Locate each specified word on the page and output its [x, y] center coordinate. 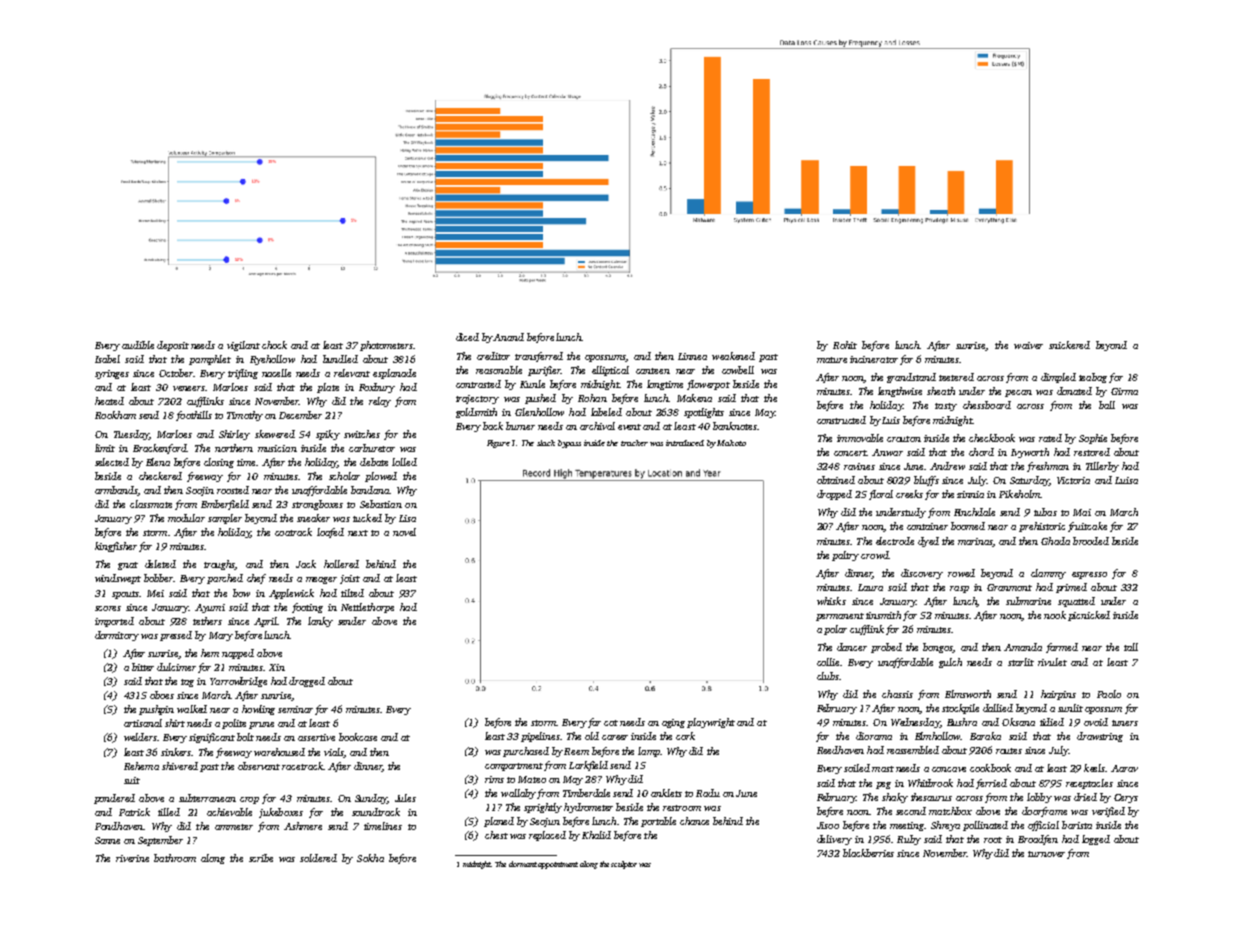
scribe [261, 858]
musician [277, 448]
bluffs [926, 481]
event [629, 427]
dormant [523, 864]
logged [1096, 840]
